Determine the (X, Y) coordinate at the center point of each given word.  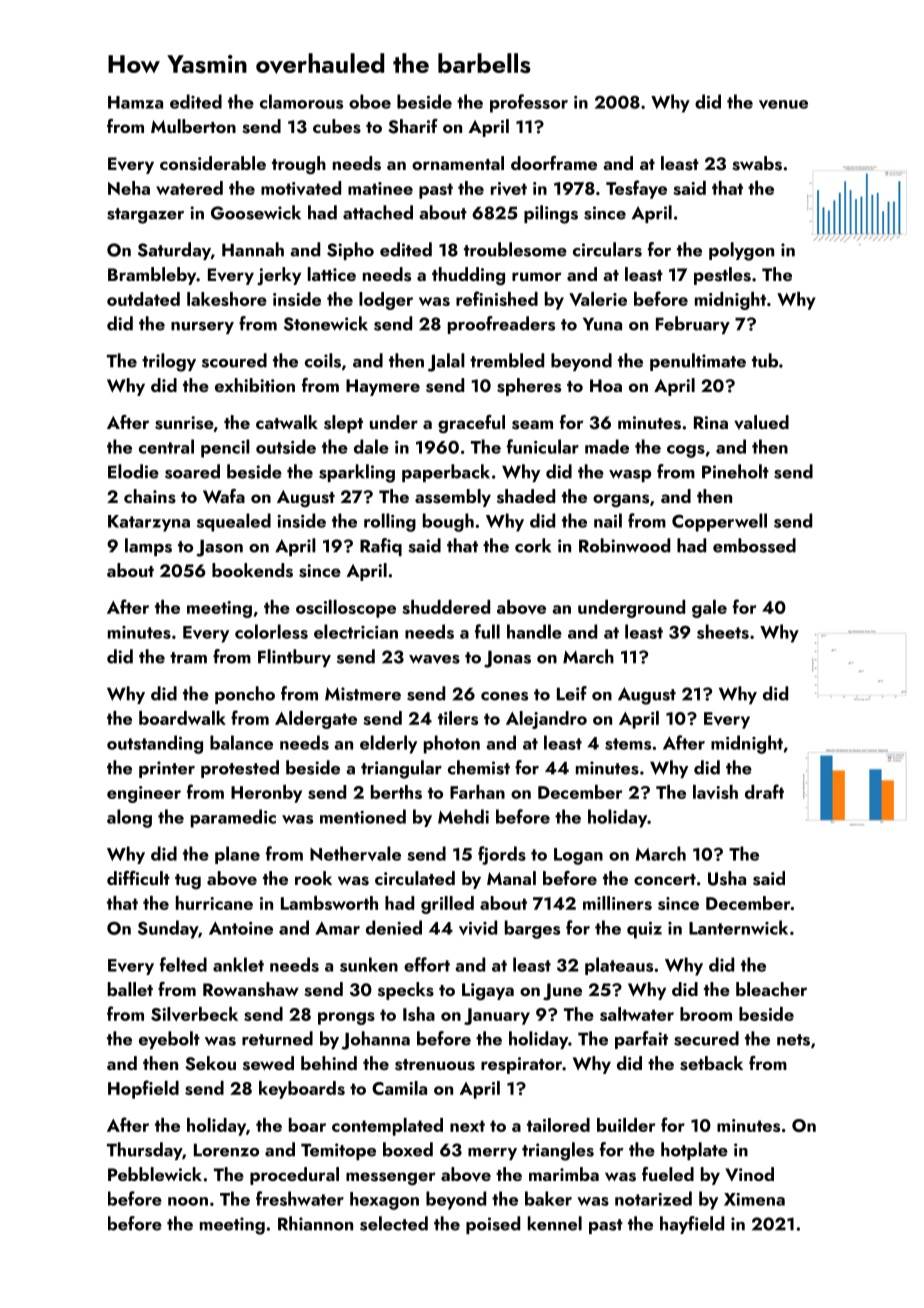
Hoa (606, 385)
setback (711, 1063)
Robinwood (624, 545)
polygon (741, 251)
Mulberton (193, 126)
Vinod (749, 1174)
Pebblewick (155, 1174)
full (487, 631)
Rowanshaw (251, 989)
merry (492, 1154)
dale (371, 446)
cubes (337, 126)
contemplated (387, 1127)
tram (188, 658)
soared (192, 471)
